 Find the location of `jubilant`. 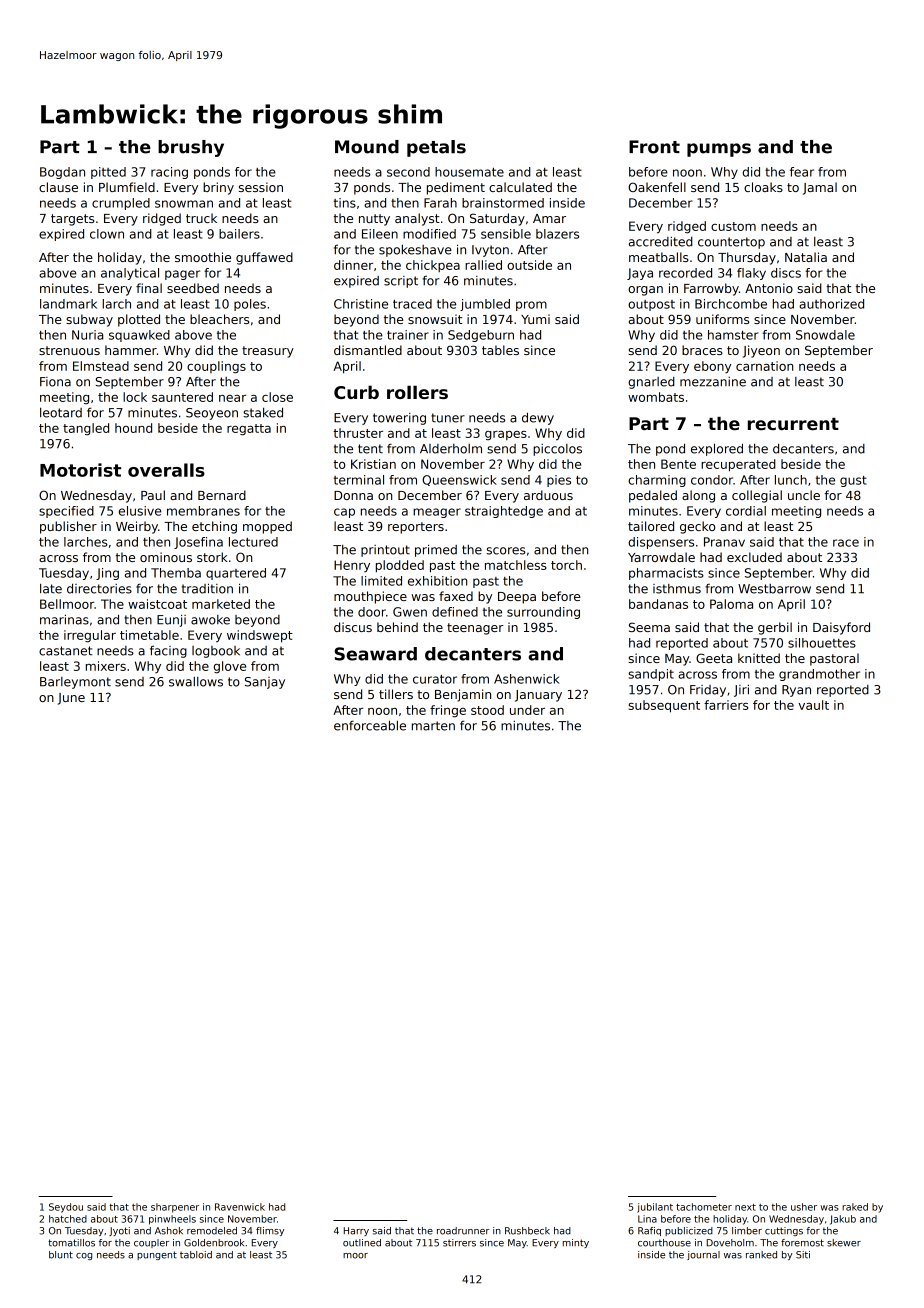

jubilant is located at coordinates (655, 1208).
